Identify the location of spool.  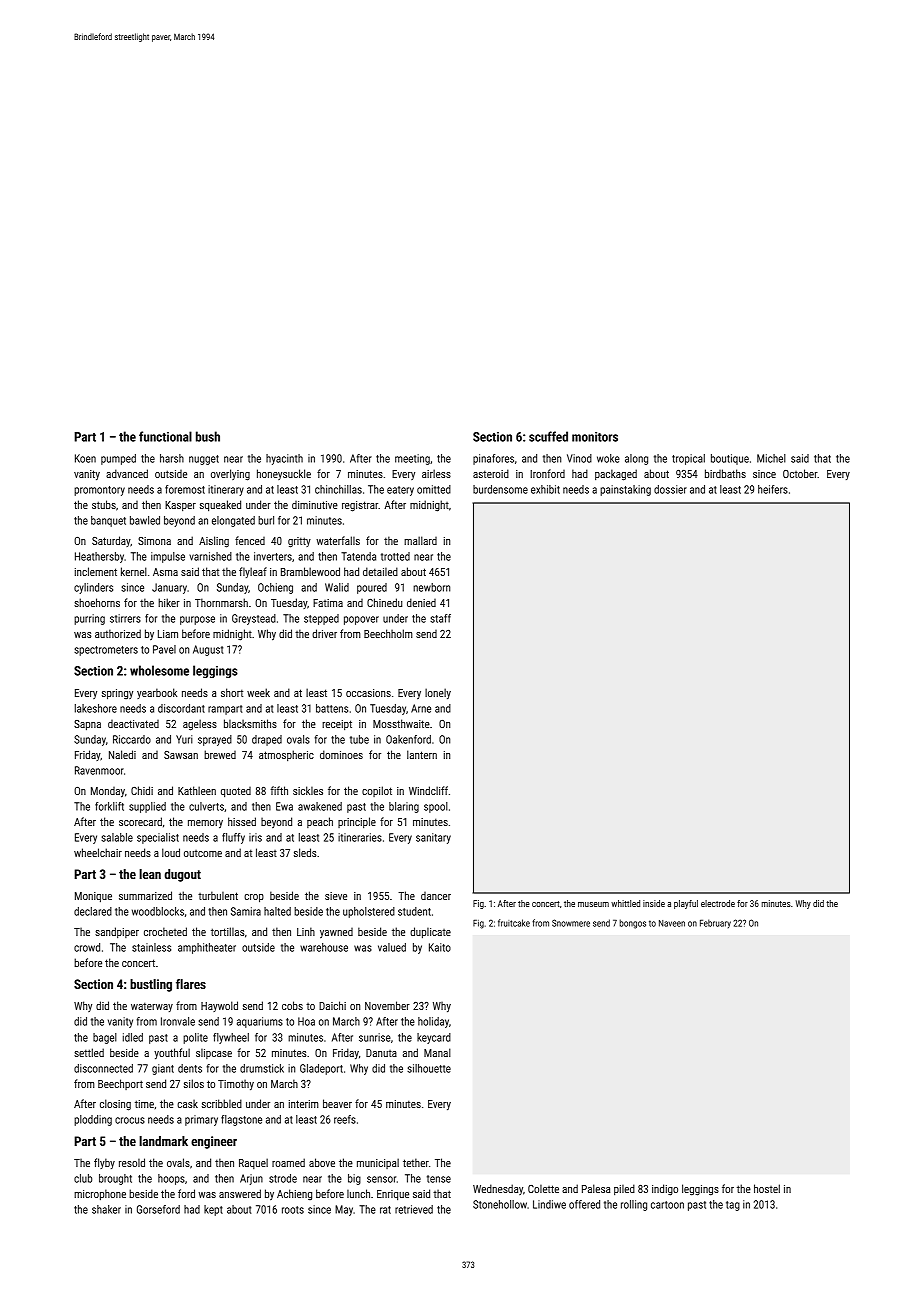
(436, 807).
